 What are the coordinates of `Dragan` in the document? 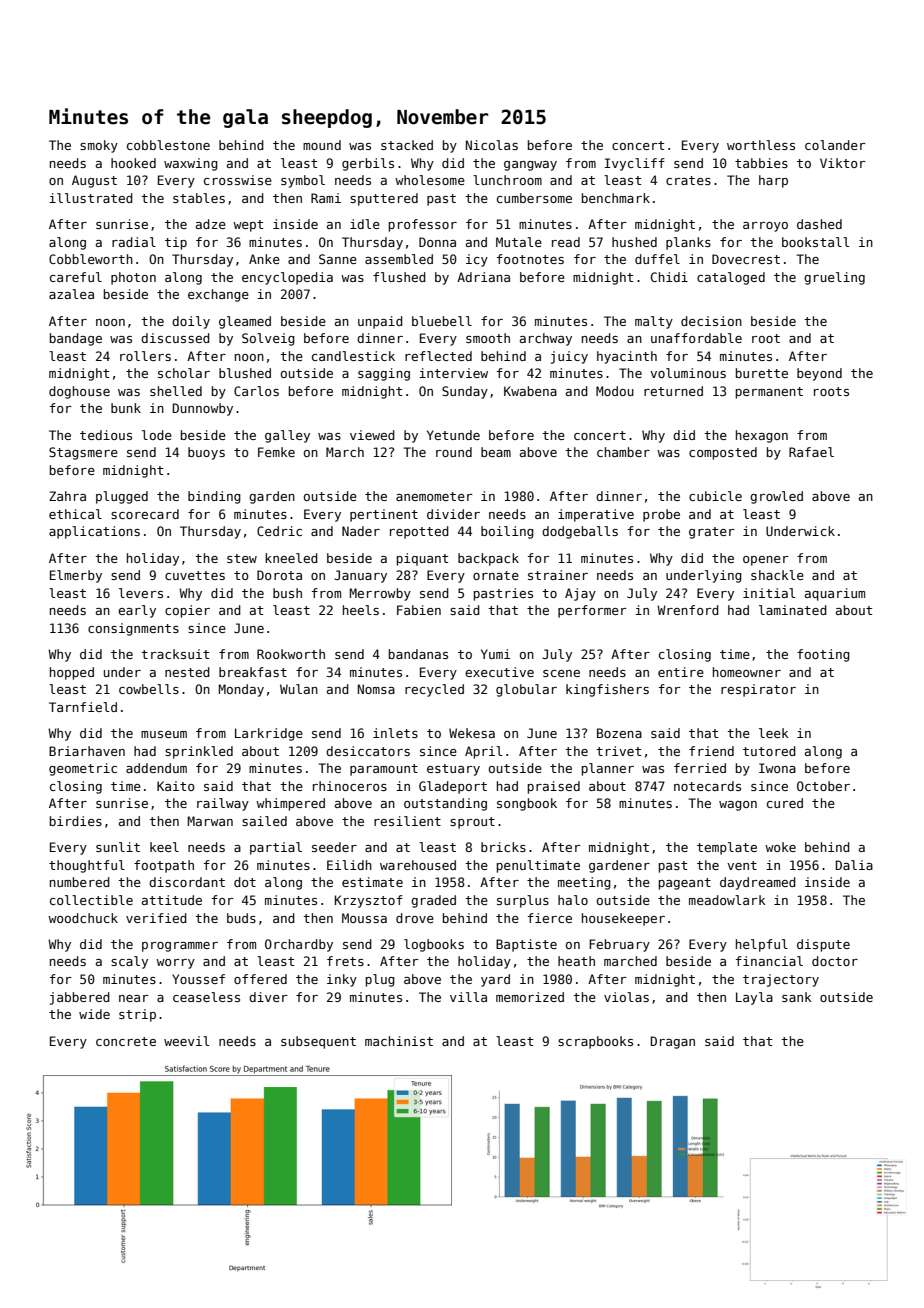 It's located at (673, 1042).
